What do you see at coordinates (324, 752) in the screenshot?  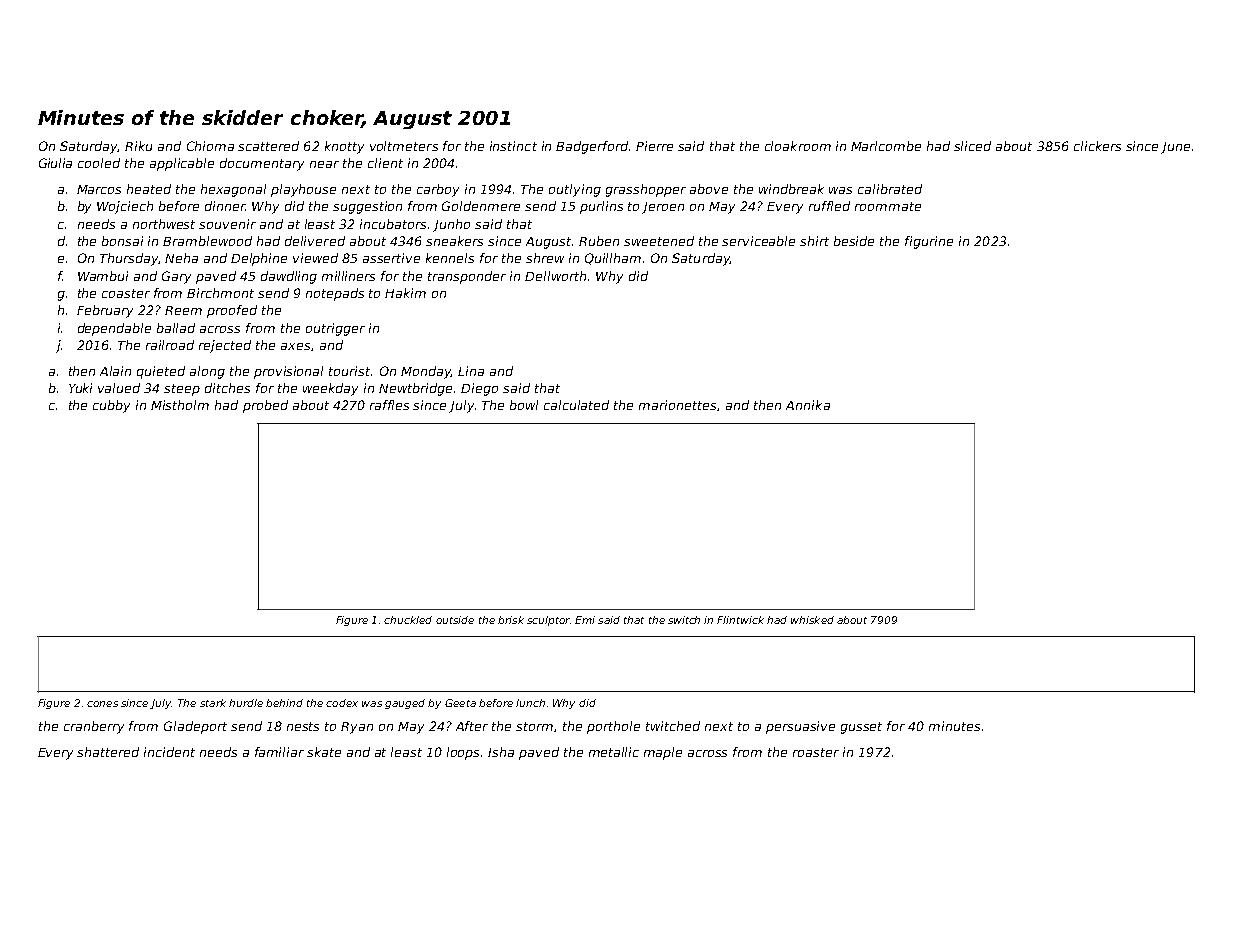 I see `skate` at bounding box center [324, 752].
